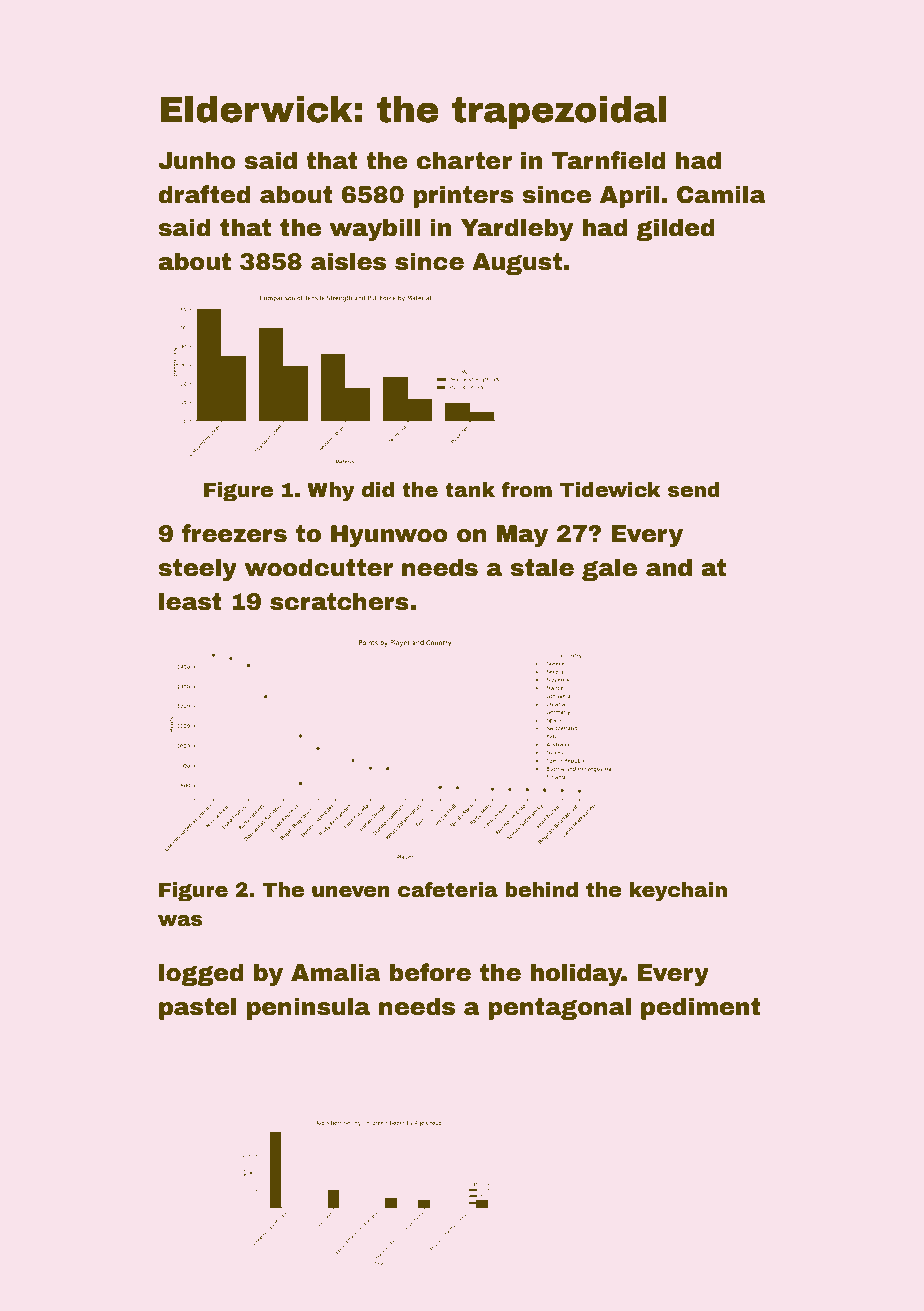 The image size is (924, 1311). I want to click on aisles, so click(348, 261).
